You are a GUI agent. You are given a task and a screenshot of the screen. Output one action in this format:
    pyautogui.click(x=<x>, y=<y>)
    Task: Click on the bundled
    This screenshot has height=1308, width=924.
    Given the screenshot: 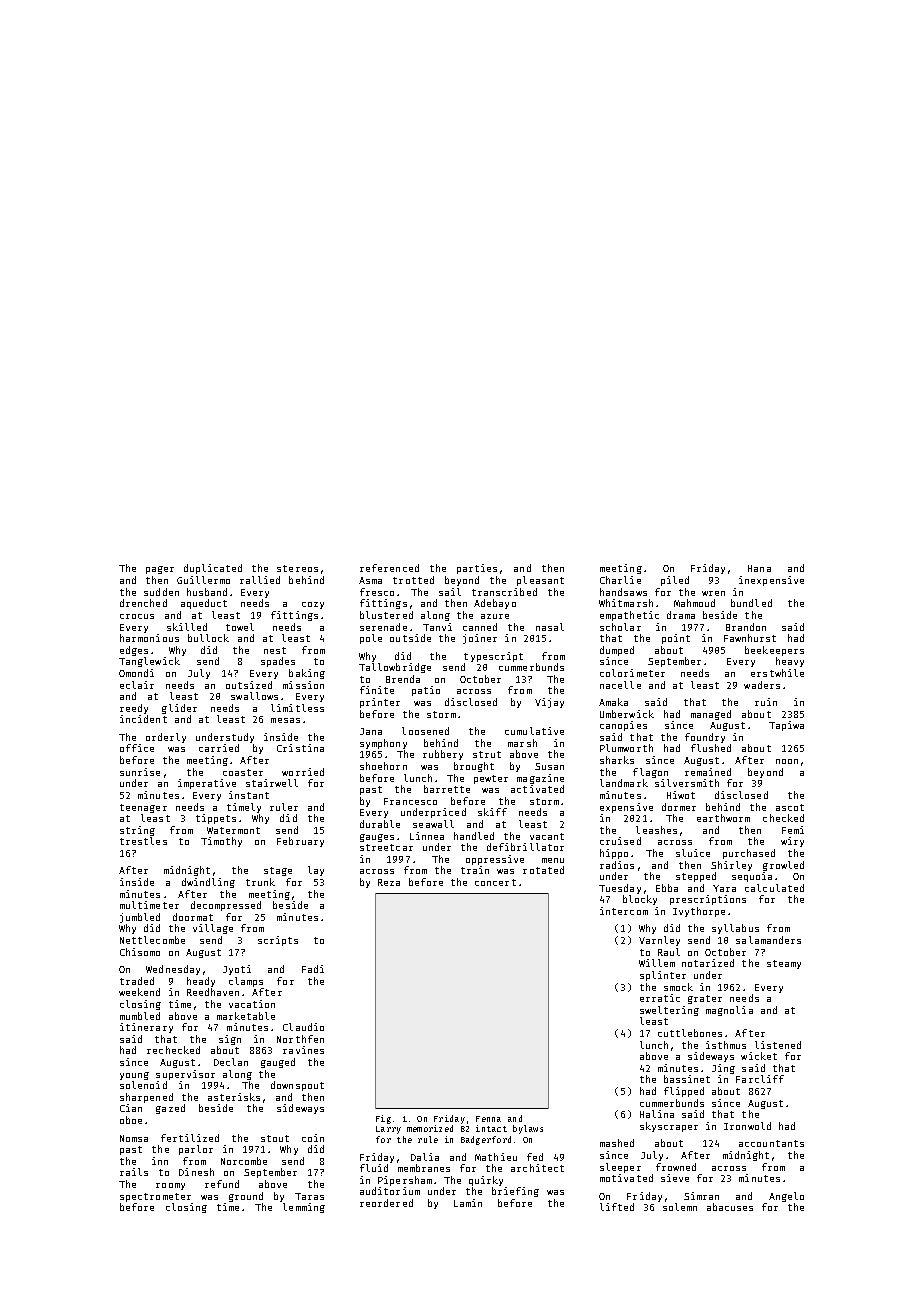 What is the action you would take?
    pyautogui.click(x=751, y=603)
